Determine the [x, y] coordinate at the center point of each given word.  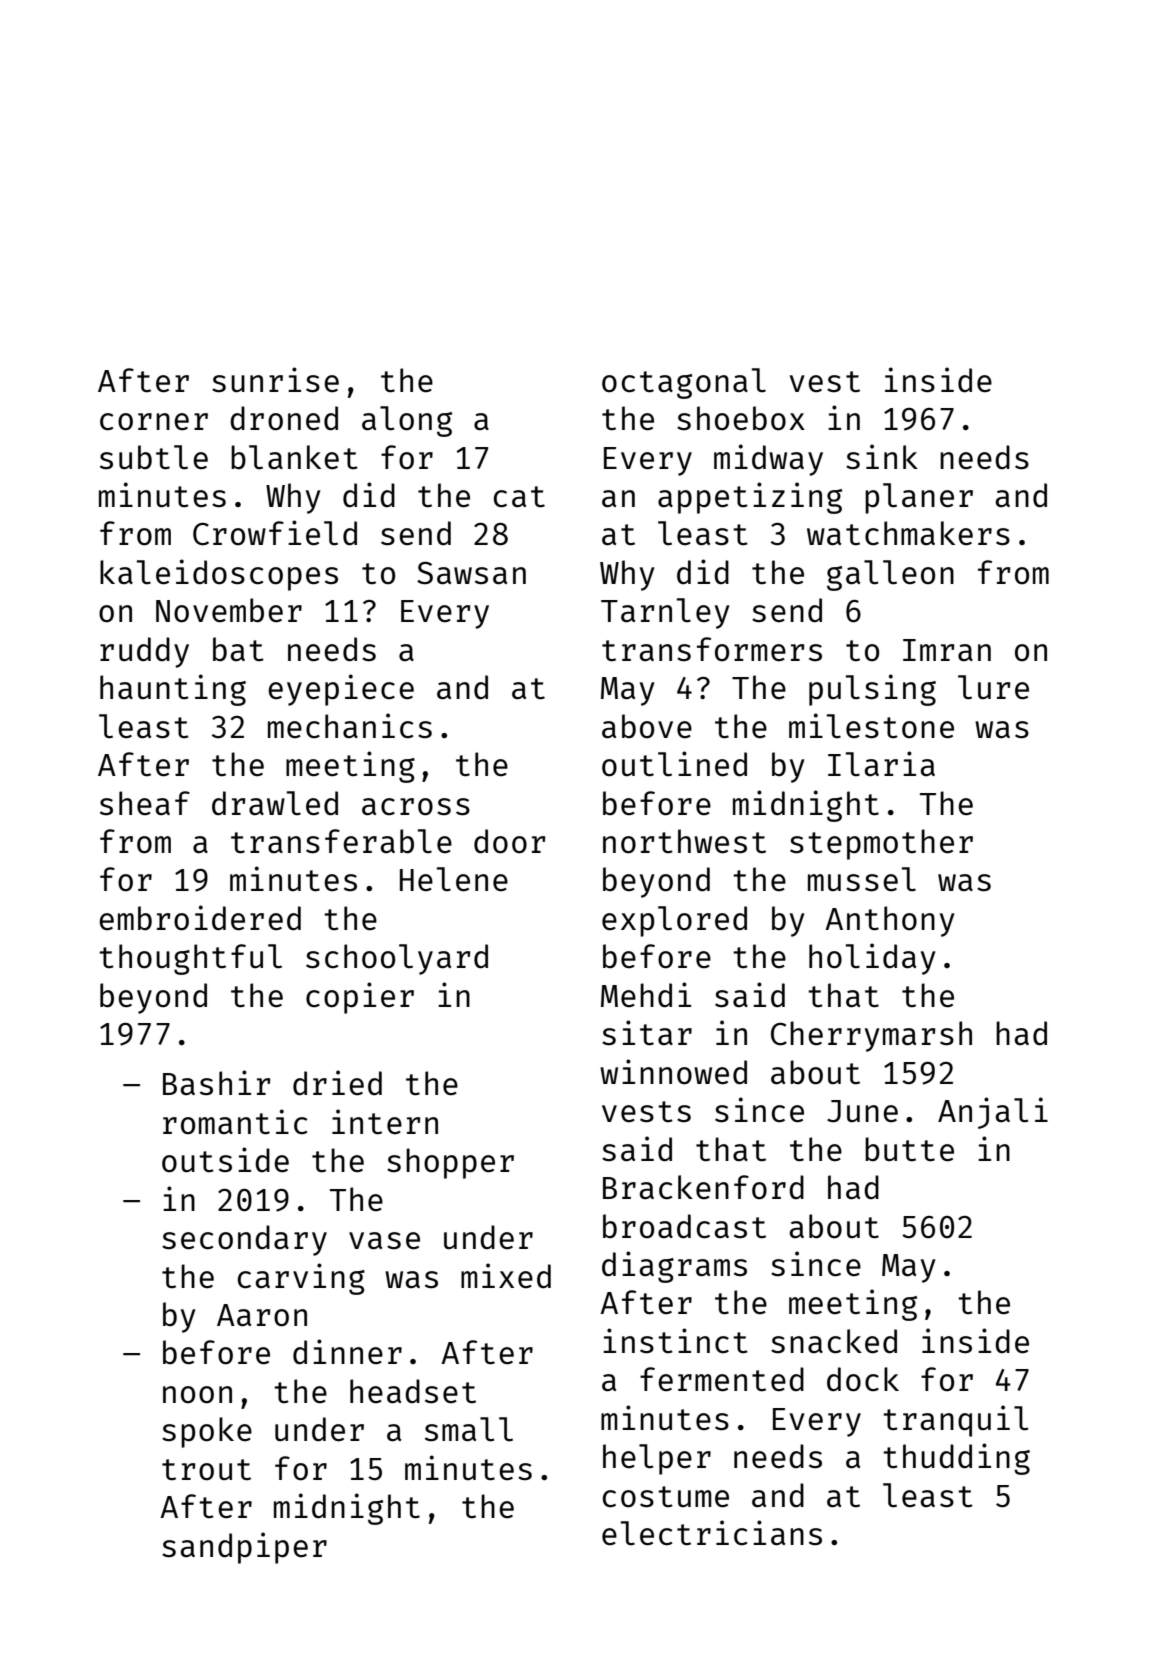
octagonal [684, 383]
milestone [871, 726]
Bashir [216, 1083]
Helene [454, 879]
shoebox [741, 418]
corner [154, 422]
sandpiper [244, 1548]
